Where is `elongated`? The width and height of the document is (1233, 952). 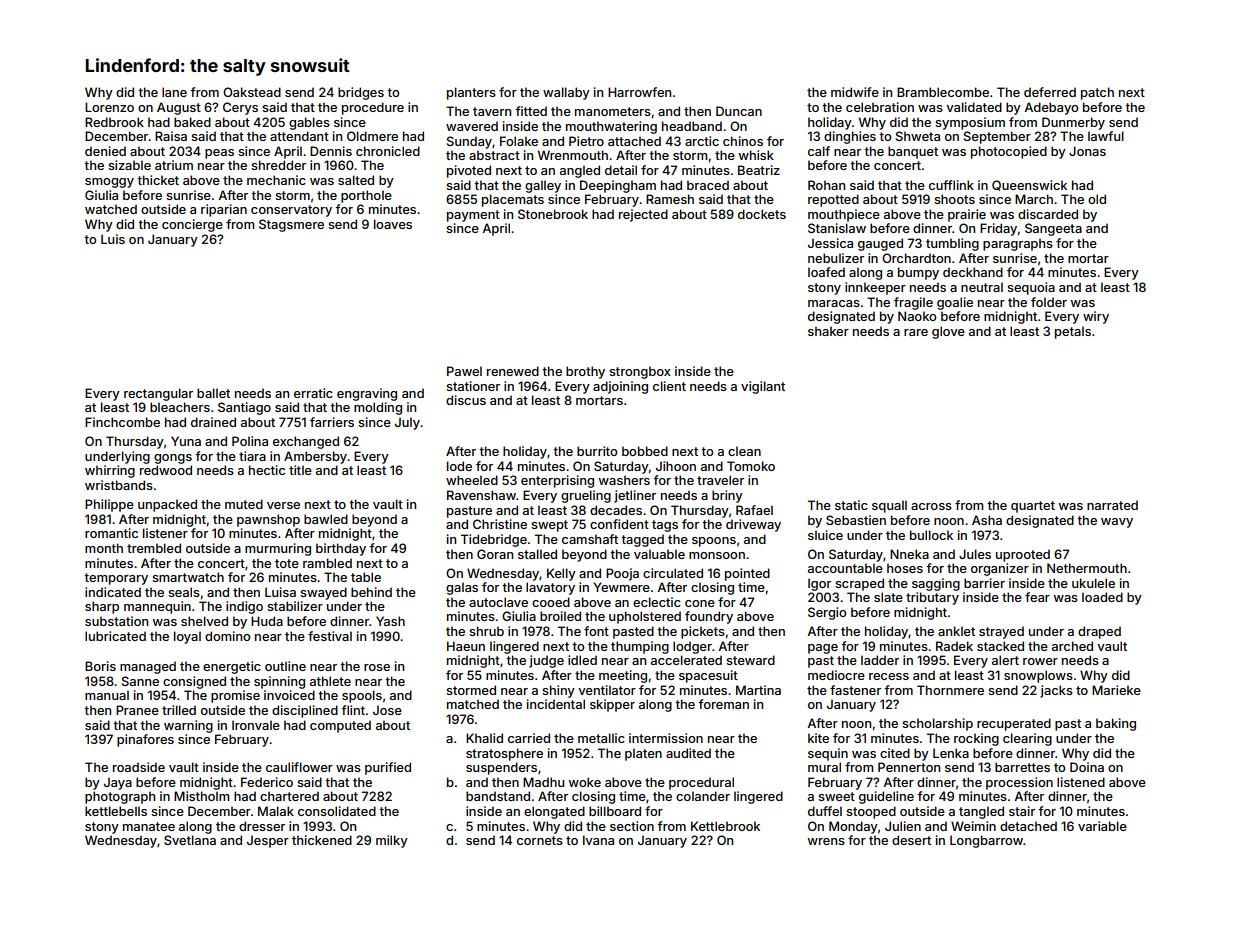 elongated is located at coordinates (554, 812).
